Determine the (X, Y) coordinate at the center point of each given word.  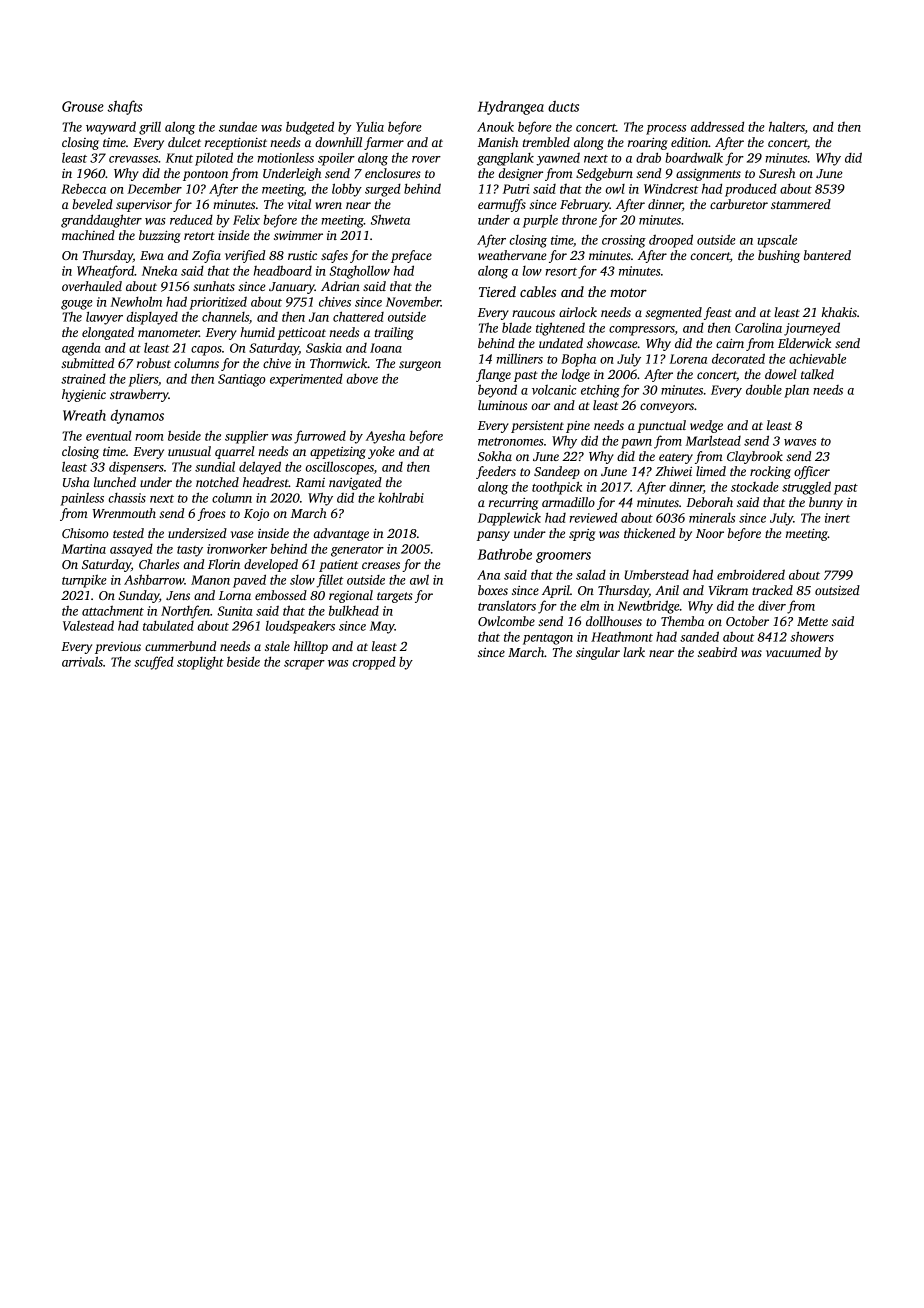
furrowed (320, 437)
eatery (676, 458)
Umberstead (656, 575)
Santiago (242, 380)
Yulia (370, 127)
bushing (779, 256)
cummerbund (180, 646)
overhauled (92, 286)
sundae (238, 127)
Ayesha (385, 437)
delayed (260, 468)
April (556, 591)
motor (628, 292)
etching (600, 391)
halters (787, 127)
